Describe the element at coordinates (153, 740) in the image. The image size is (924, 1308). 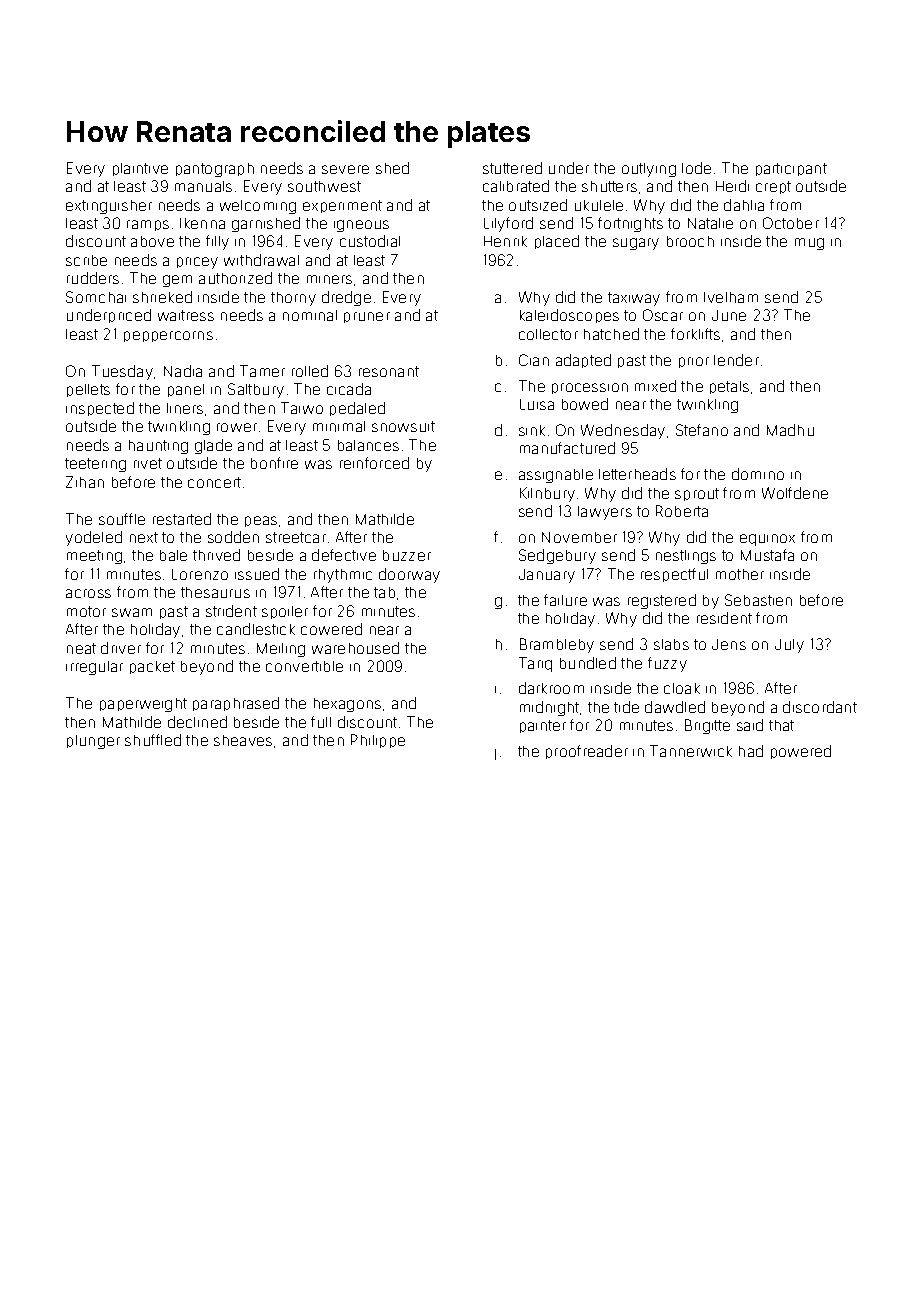
I see `shuffled` at that location.
